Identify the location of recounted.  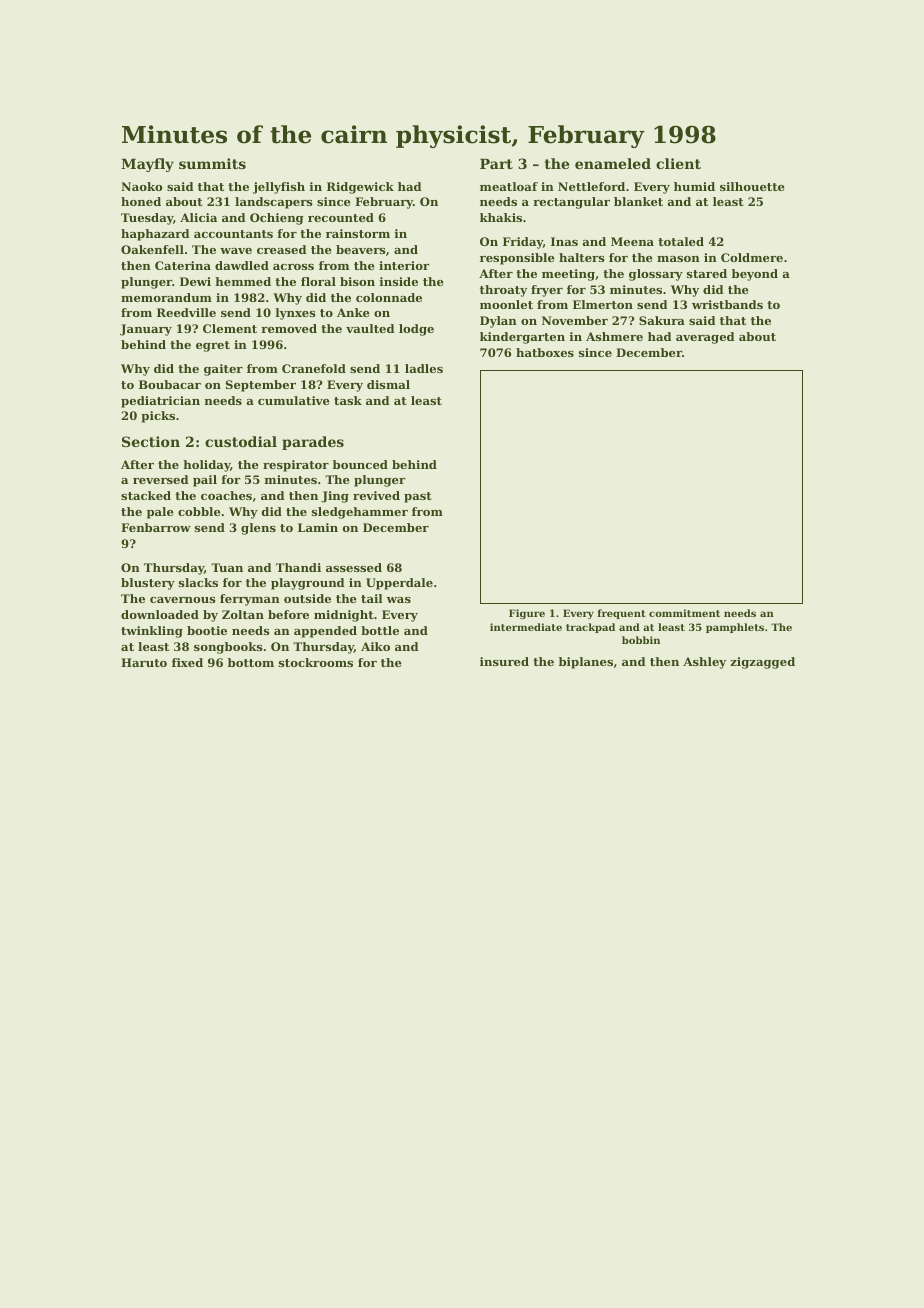
(341, 217).
